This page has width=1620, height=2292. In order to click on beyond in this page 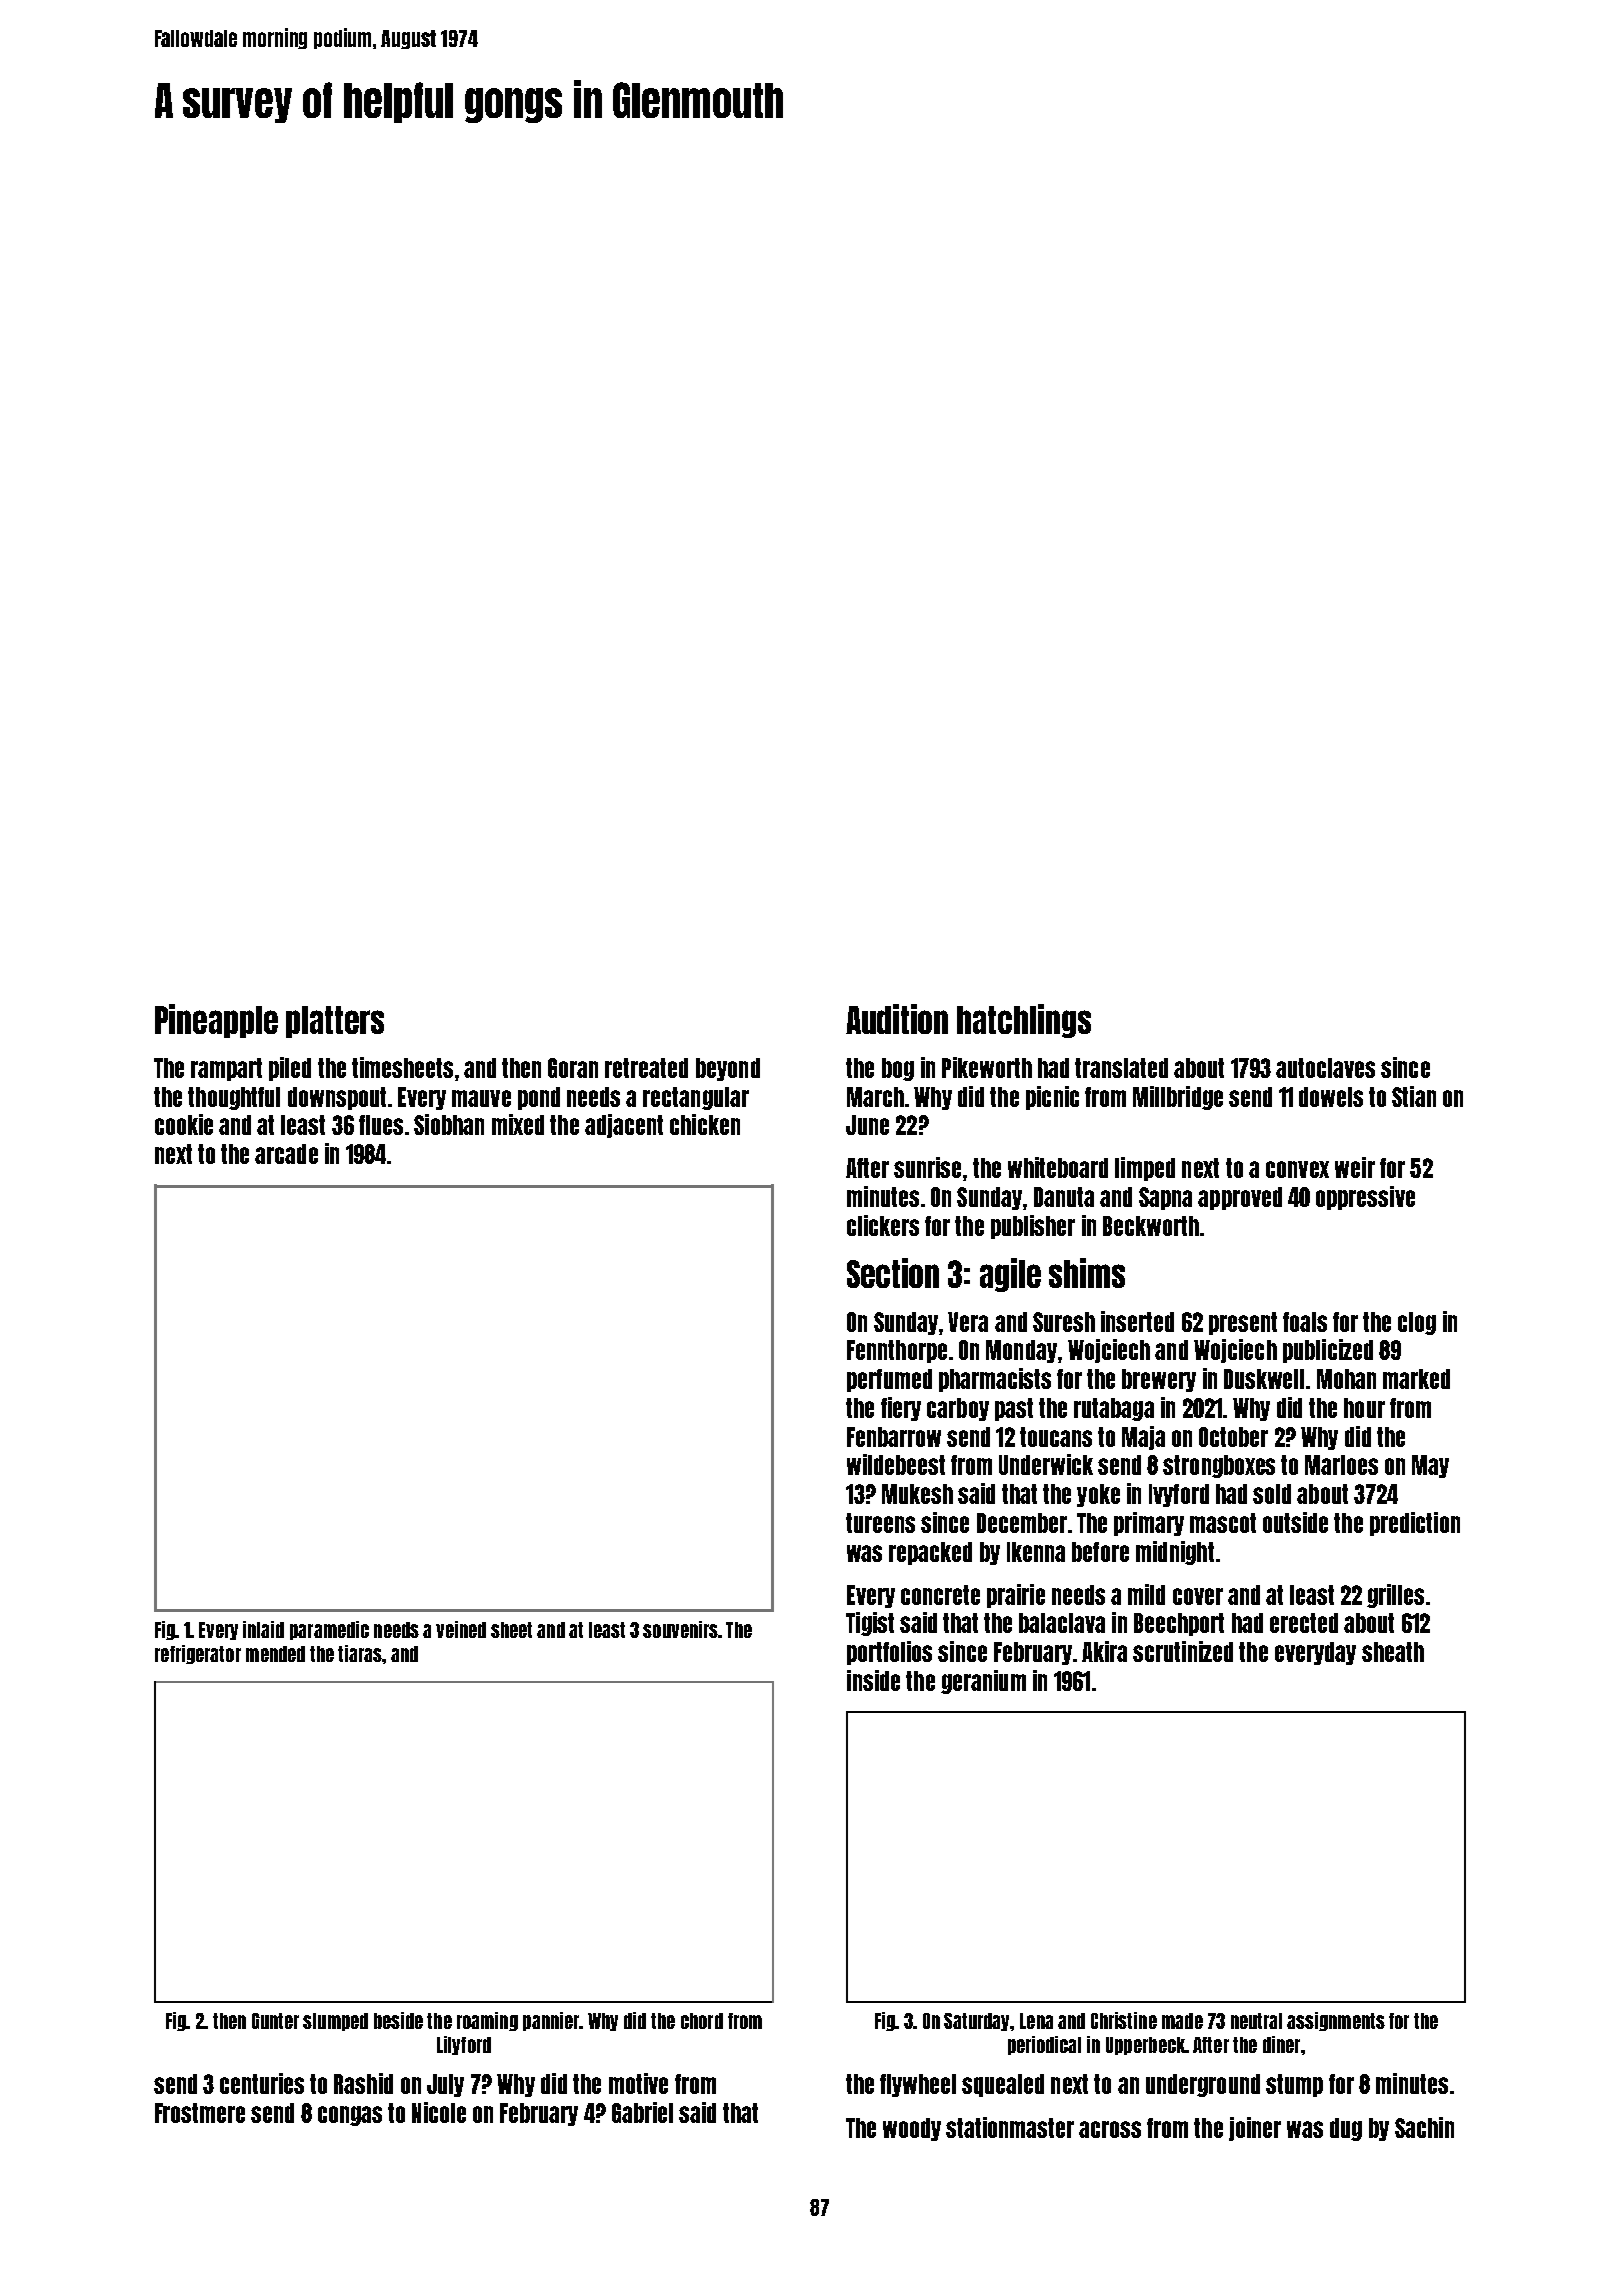, I will do `click(728, 1069)`.
